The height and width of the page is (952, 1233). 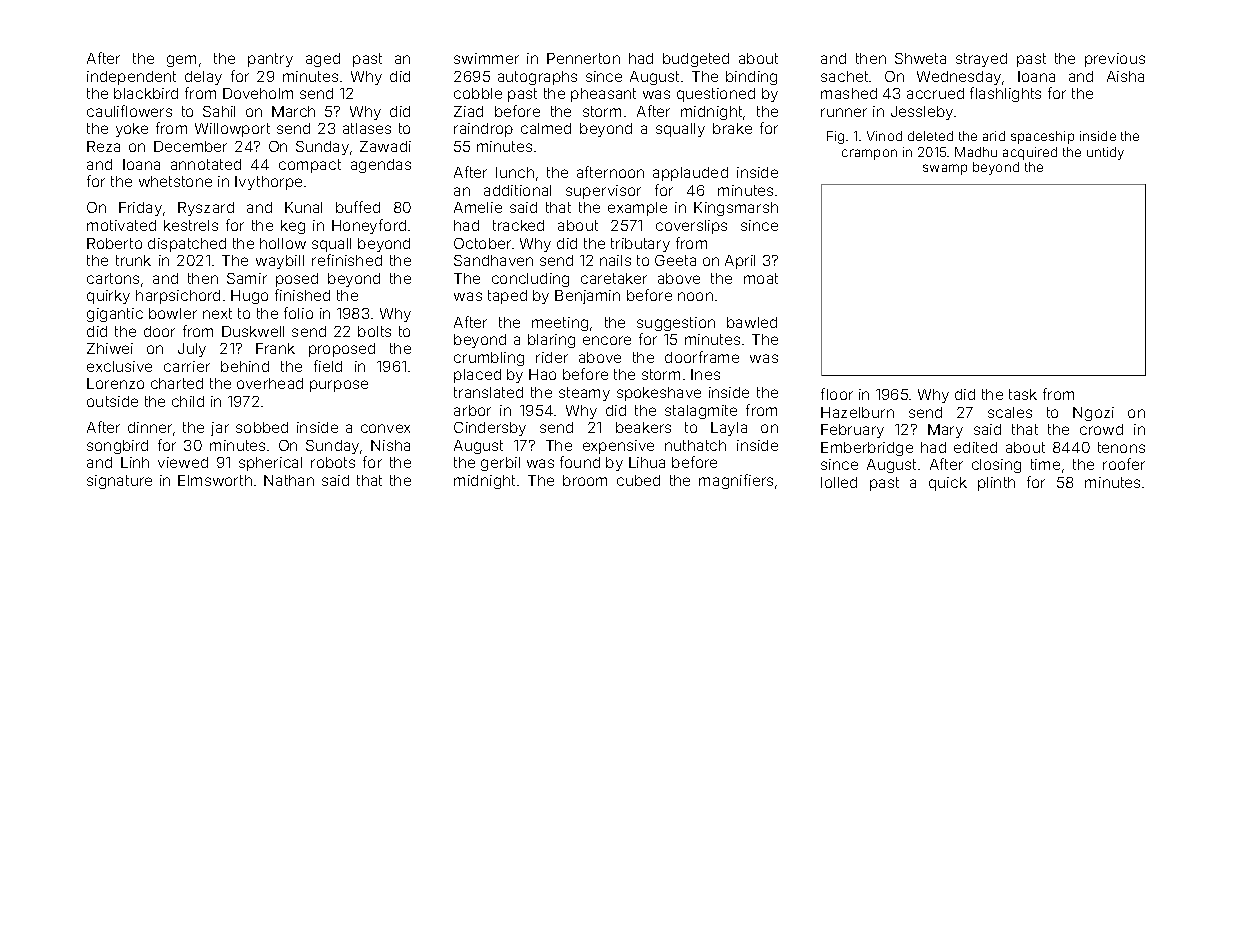 I want to click on untidy, so click(x=1105, y=153).
